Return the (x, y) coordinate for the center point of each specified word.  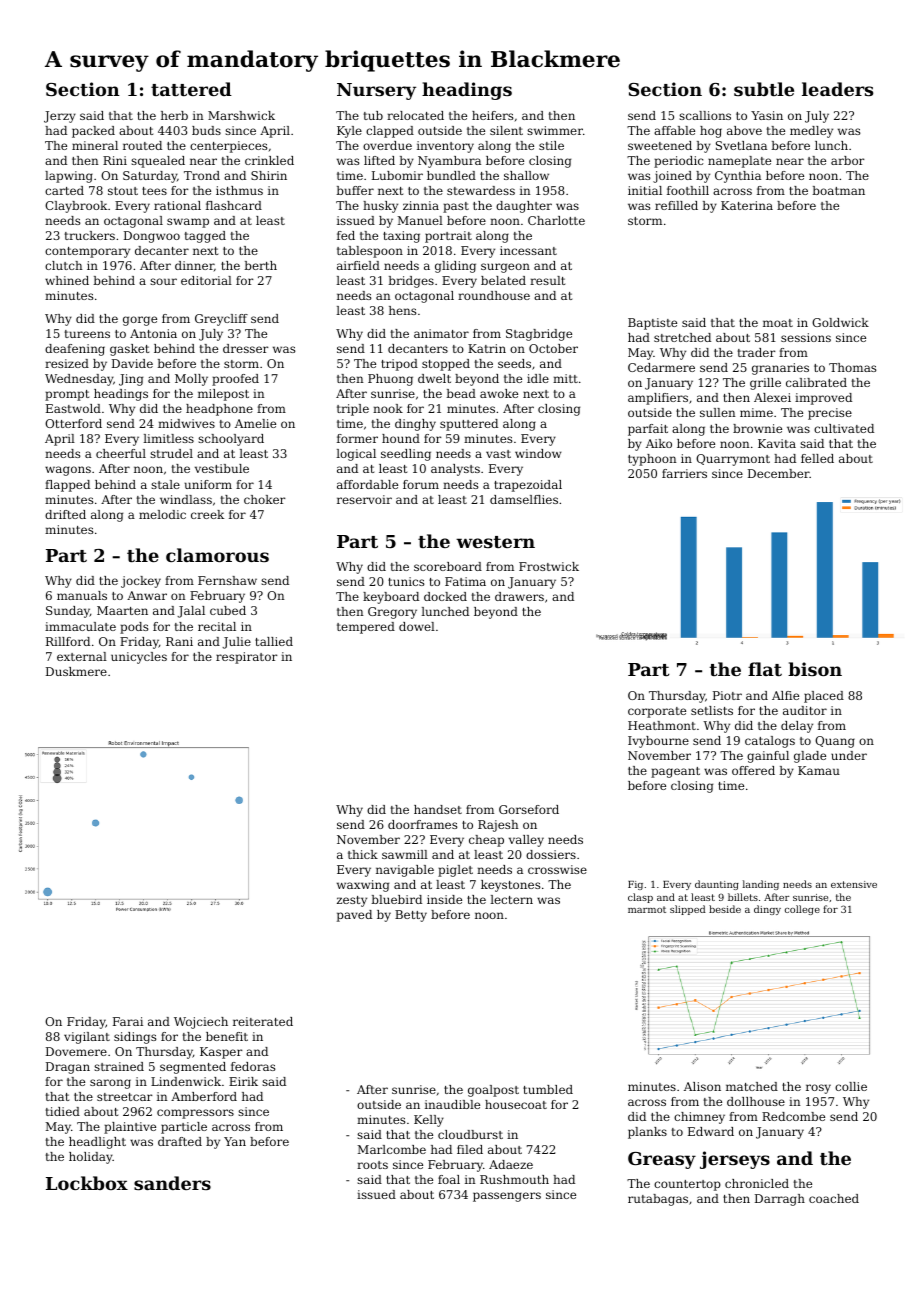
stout (123, 191)
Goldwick (840, 322)
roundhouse (494, 295)
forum (421, 484)
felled (817, 458)
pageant (675, 772)
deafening (75, 350)
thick (363, 854)
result (547, 280)
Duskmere (76, 671)
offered (753, 770)
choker (265, 499)
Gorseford (529, 809)
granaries (780, 369)
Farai (128, 1021)
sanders (172, 1183)
